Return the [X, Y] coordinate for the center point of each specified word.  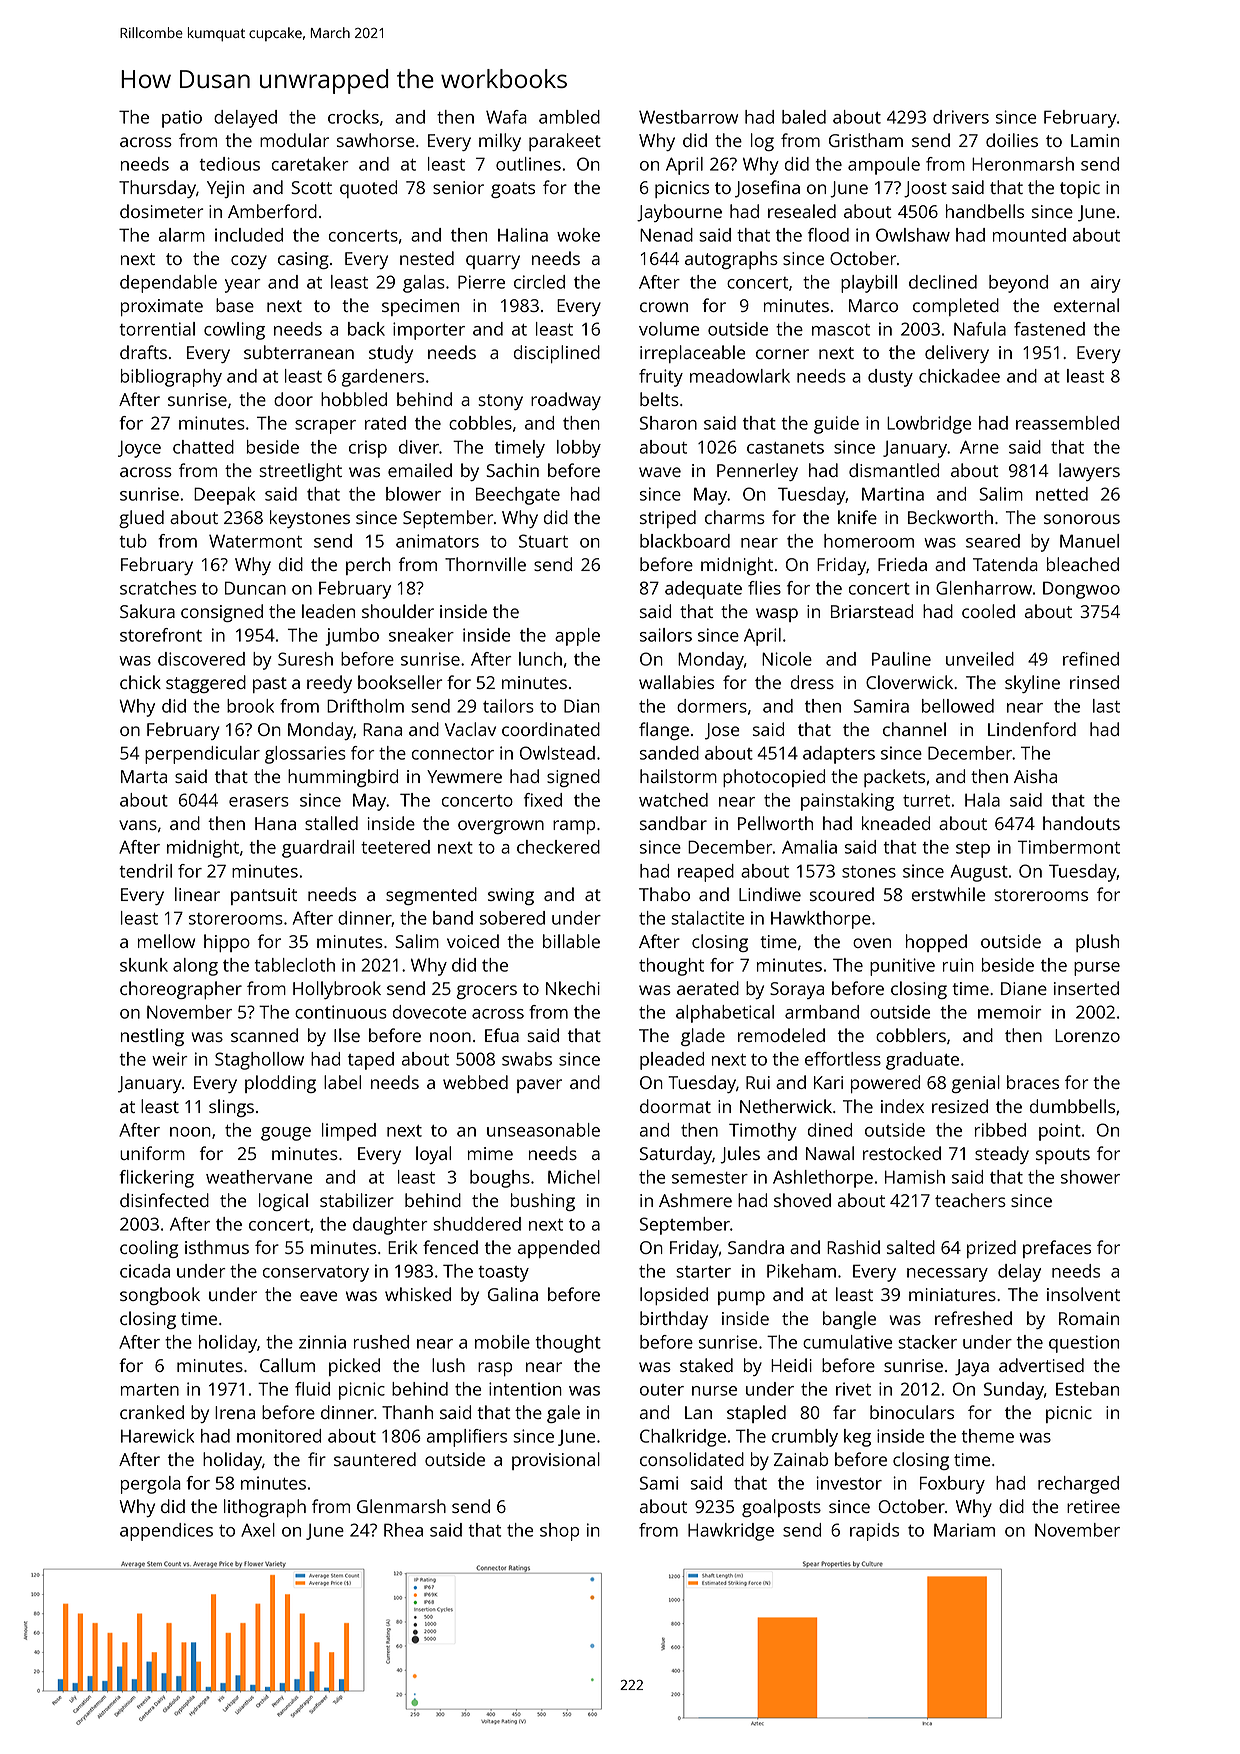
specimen [420, 307]
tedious [230, 164]
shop [559, 1532]
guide [836, 425]
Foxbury [952, 1485]
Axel [258, 1530]
